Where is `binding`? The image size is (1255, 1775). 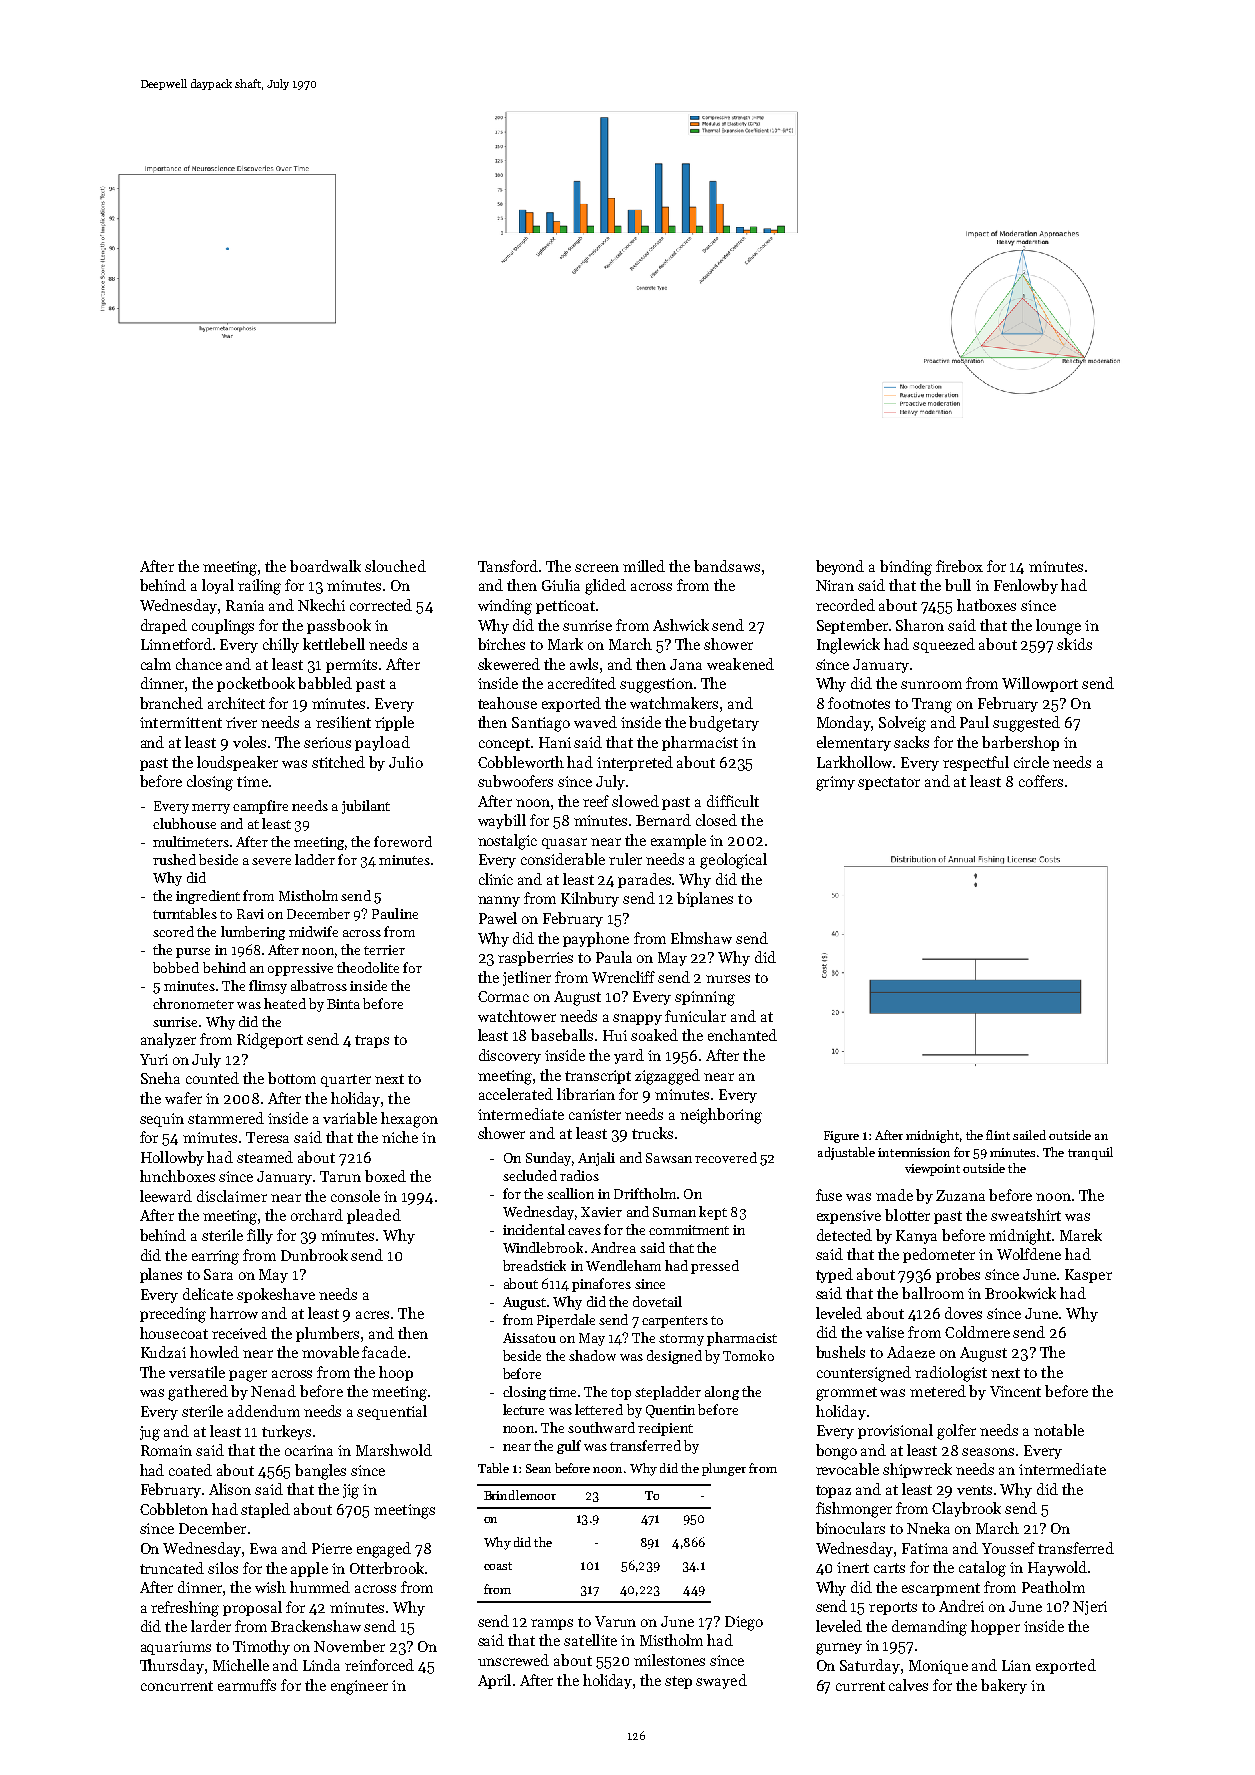
binding is located at coordinates (906, 568).
